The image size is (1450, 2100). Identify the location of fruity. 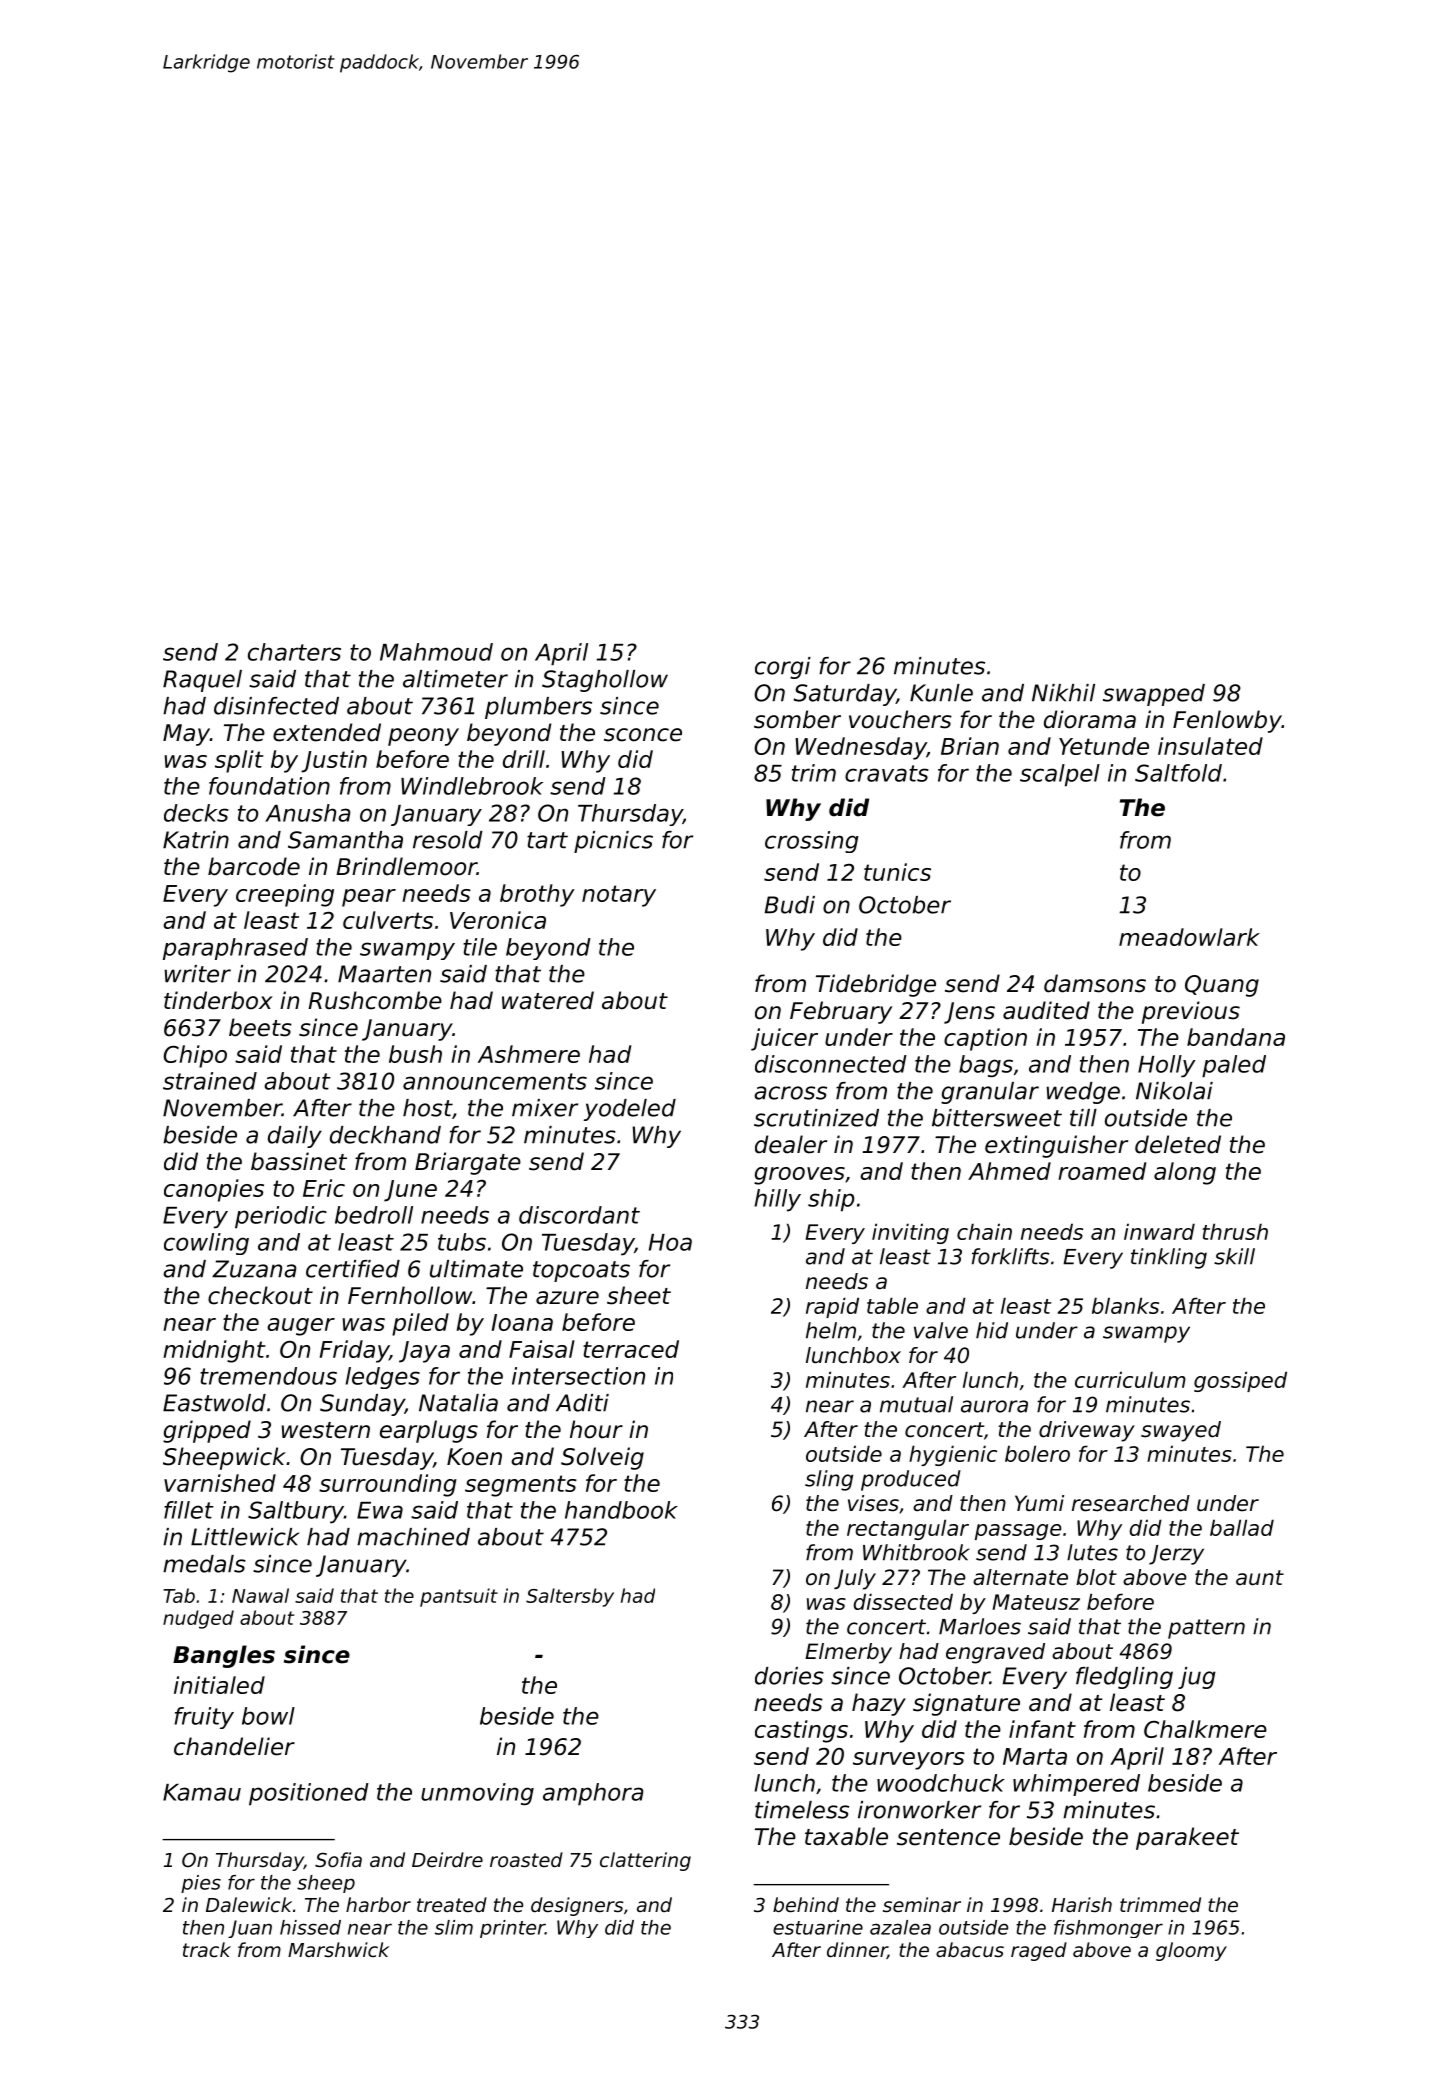
(204, 1718).
